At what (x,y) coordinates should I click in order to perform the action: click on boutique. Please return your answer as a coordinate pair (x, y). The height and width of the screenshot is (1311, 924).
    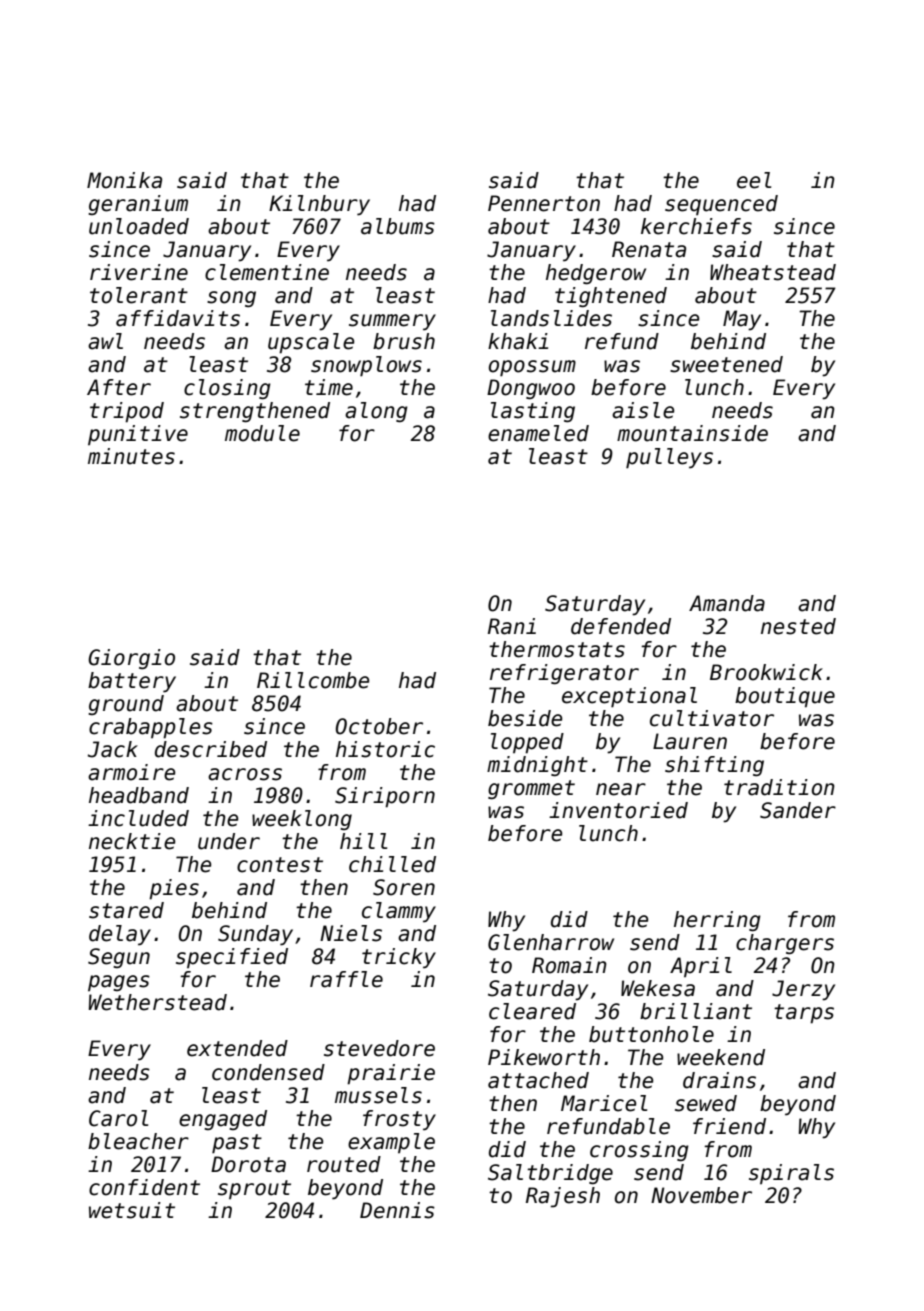
    Looking at the image, I should click on (785, 697).
